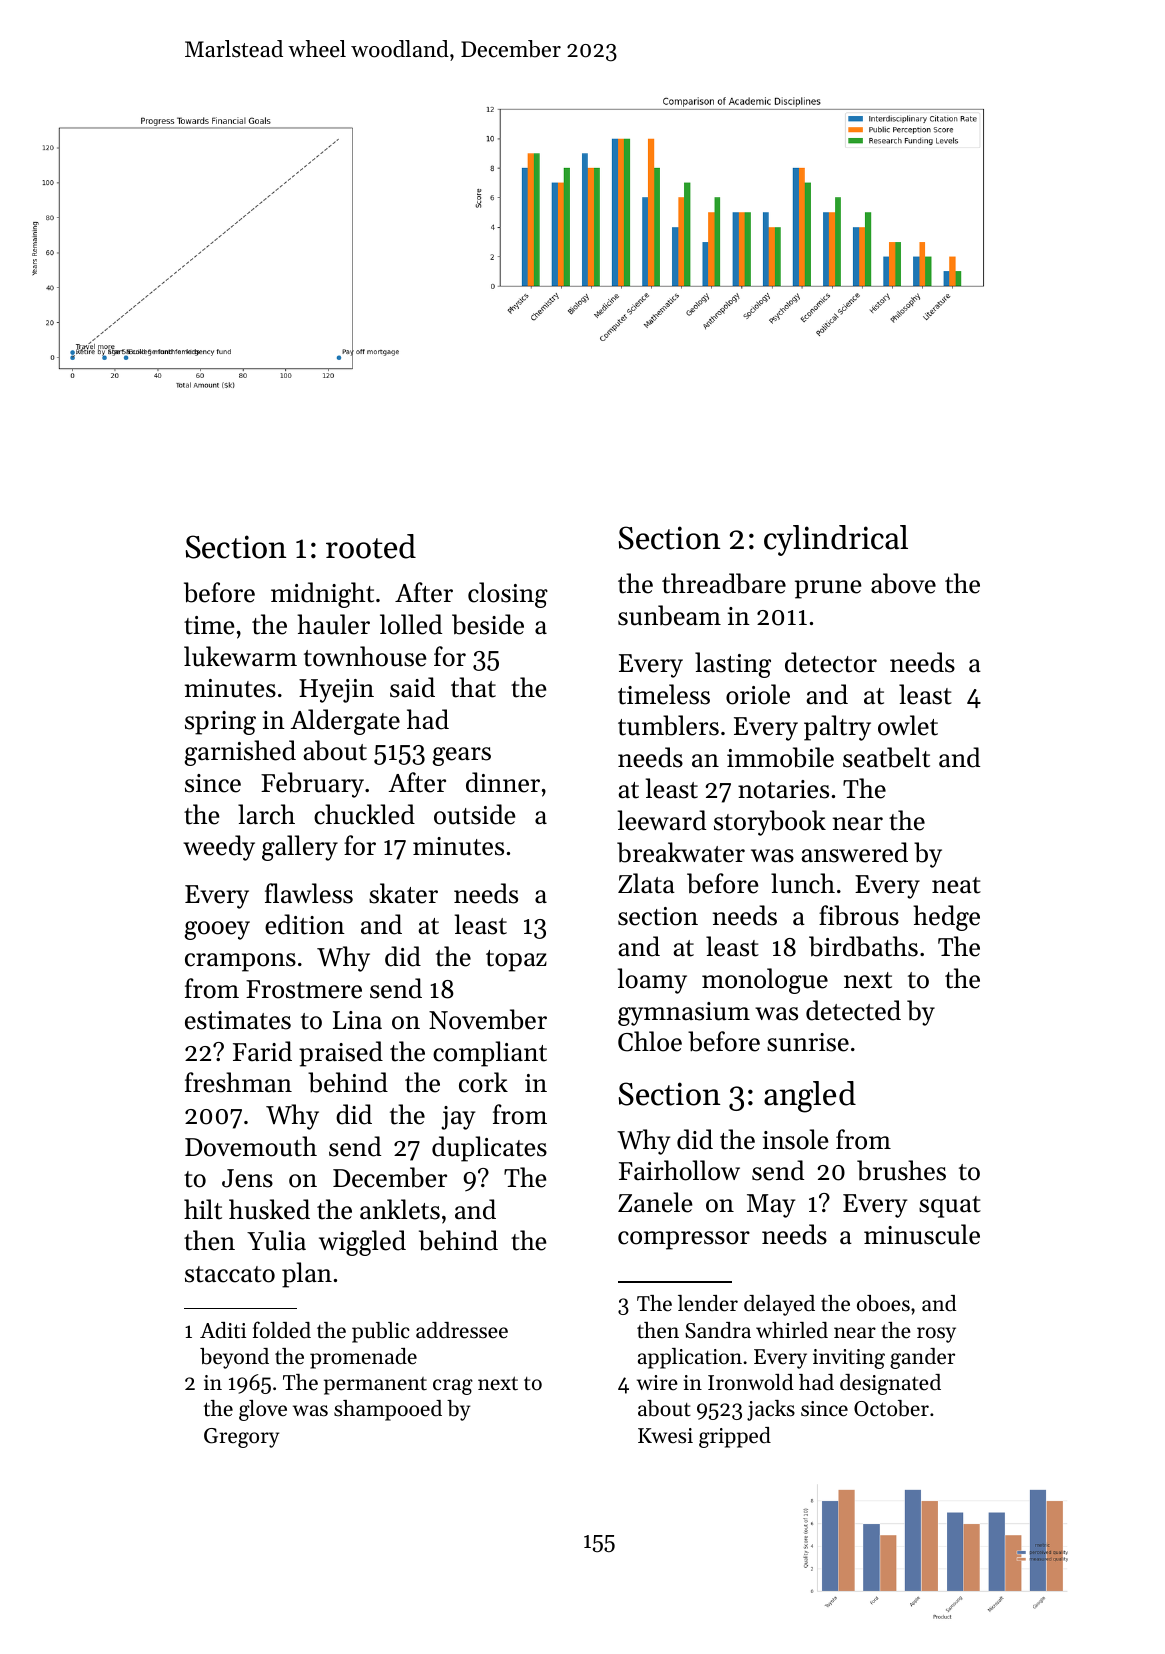 Image resolution: width=1165 pixels, height=1654 pixels. Describe the element at coordinates (836, 540) in the screenshot. I see `cylindrical` at that location.
